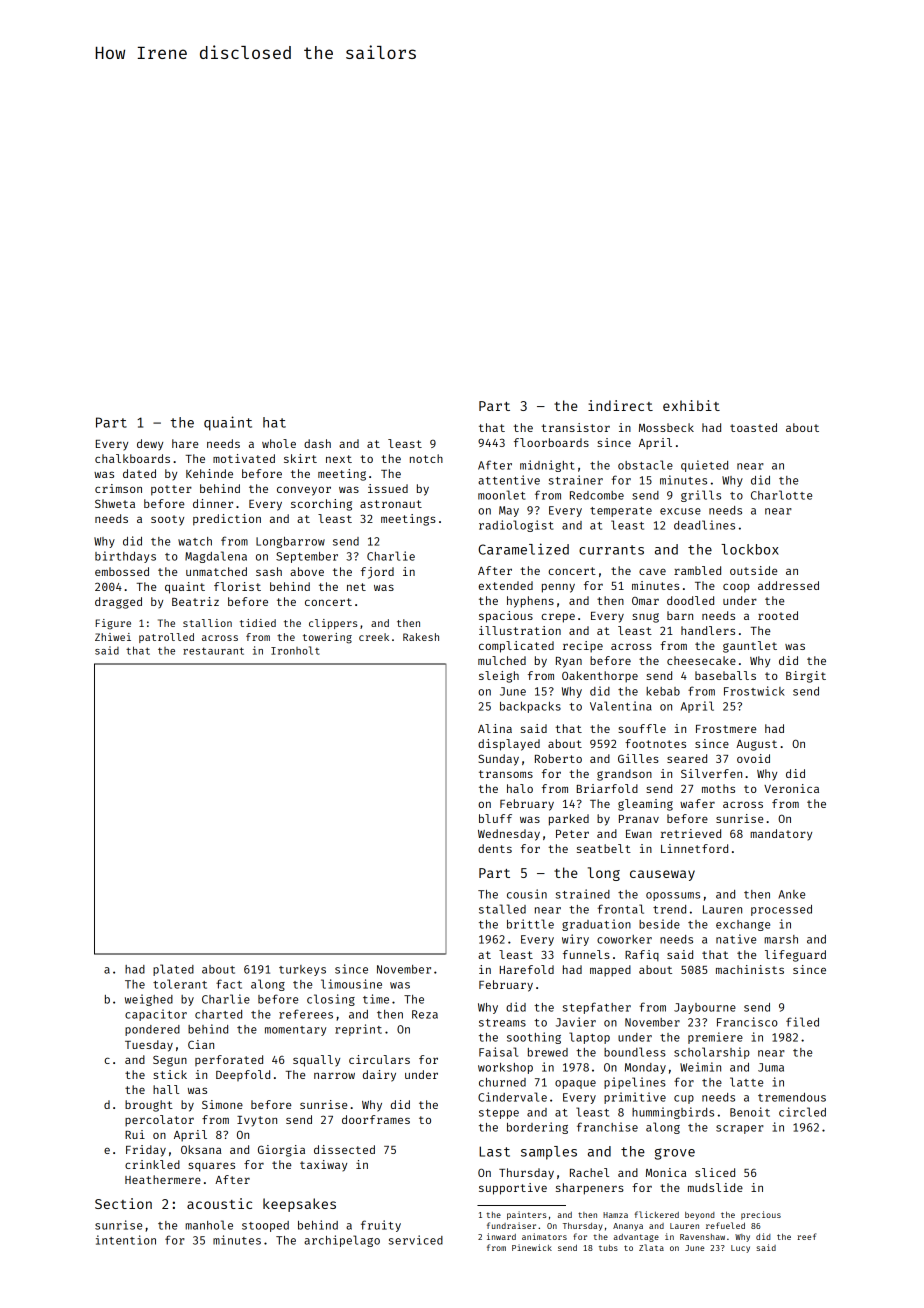 The image size is (924, 1308). What do you see at coordinates (173, 970) in the document?
I see `plated` at bounding box center [173, 970].
